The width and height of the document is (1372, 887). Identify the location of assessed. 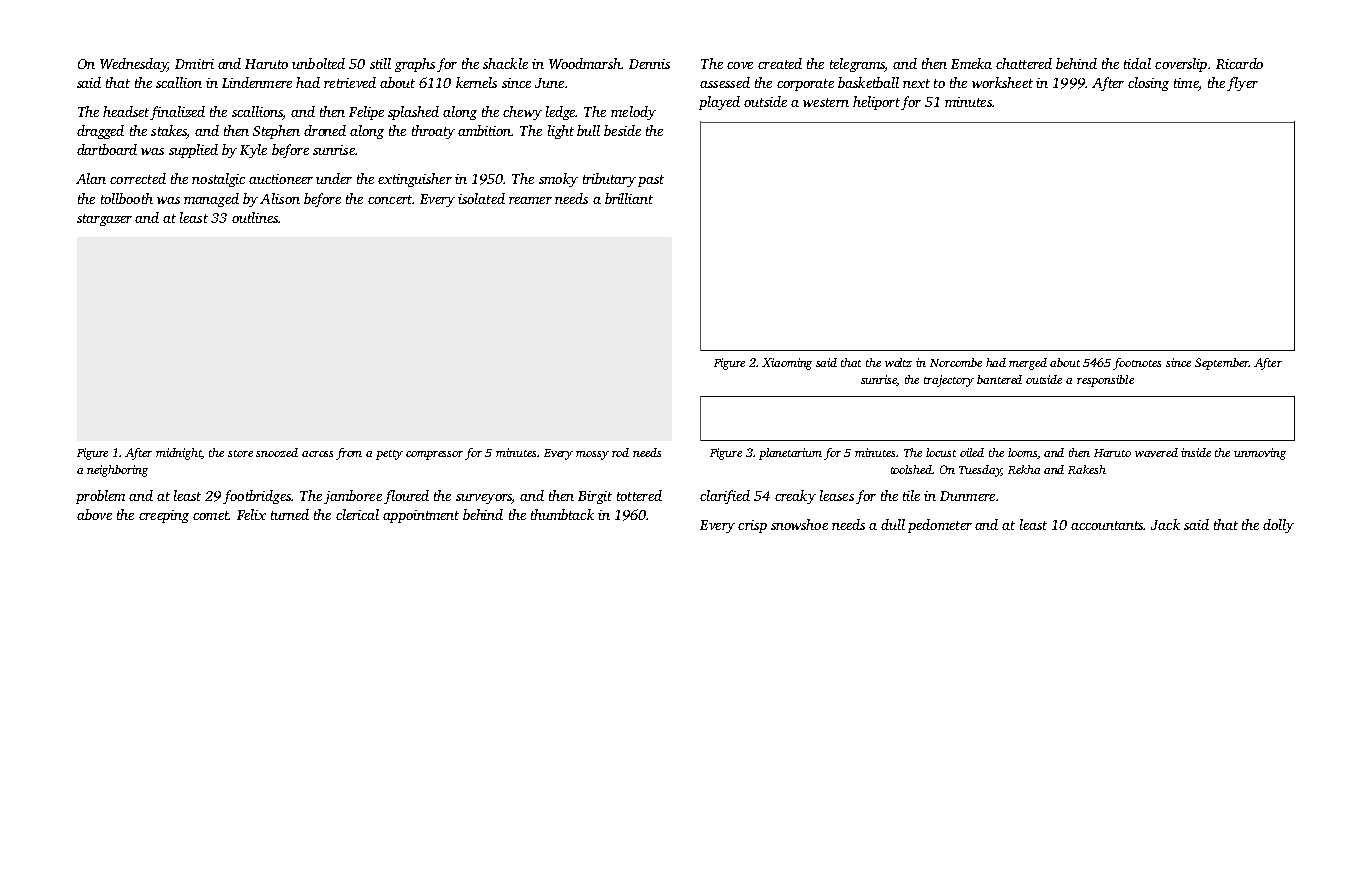
(725, 82).
